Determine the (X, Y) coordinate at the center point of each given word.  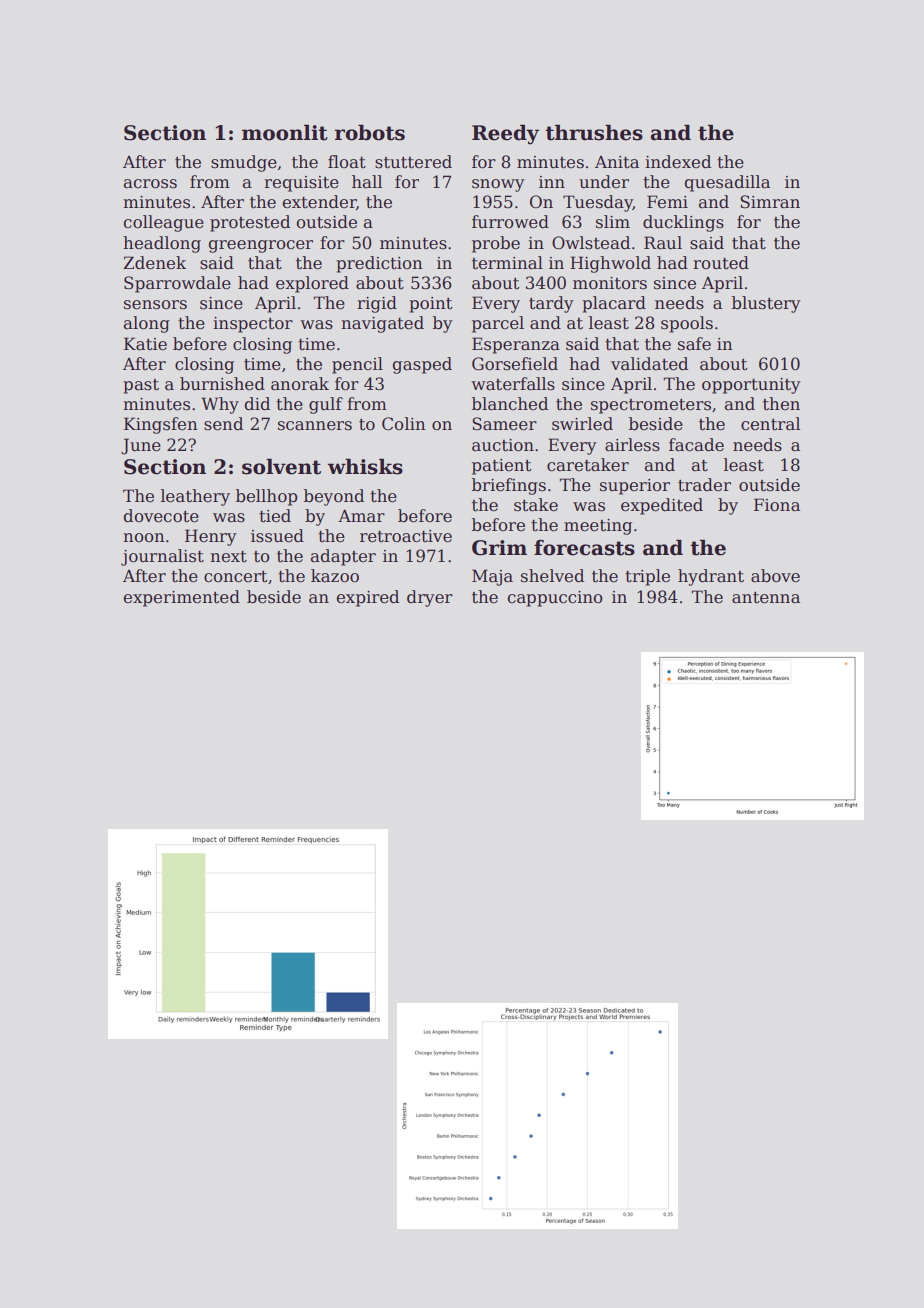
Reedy (505, 134)
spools (687, 324)
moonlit (285, 132)
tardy (551, 304)
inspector (253, 325)
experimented (182, 598)
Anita (617, 162)
